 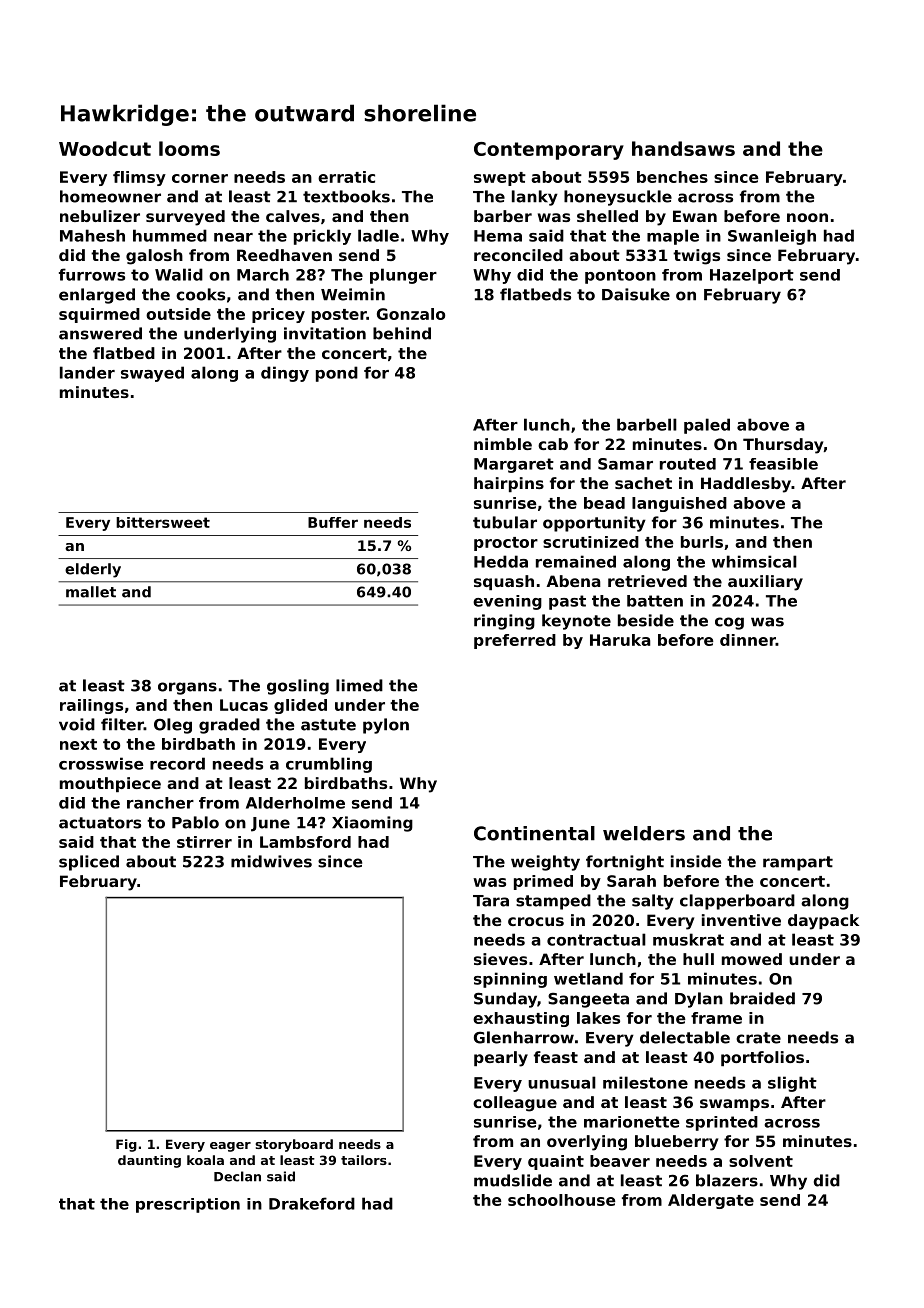 What do you see at coordinates (503, 216) in the screenshot?
I see `barber` at bounding box center [503, 216].
